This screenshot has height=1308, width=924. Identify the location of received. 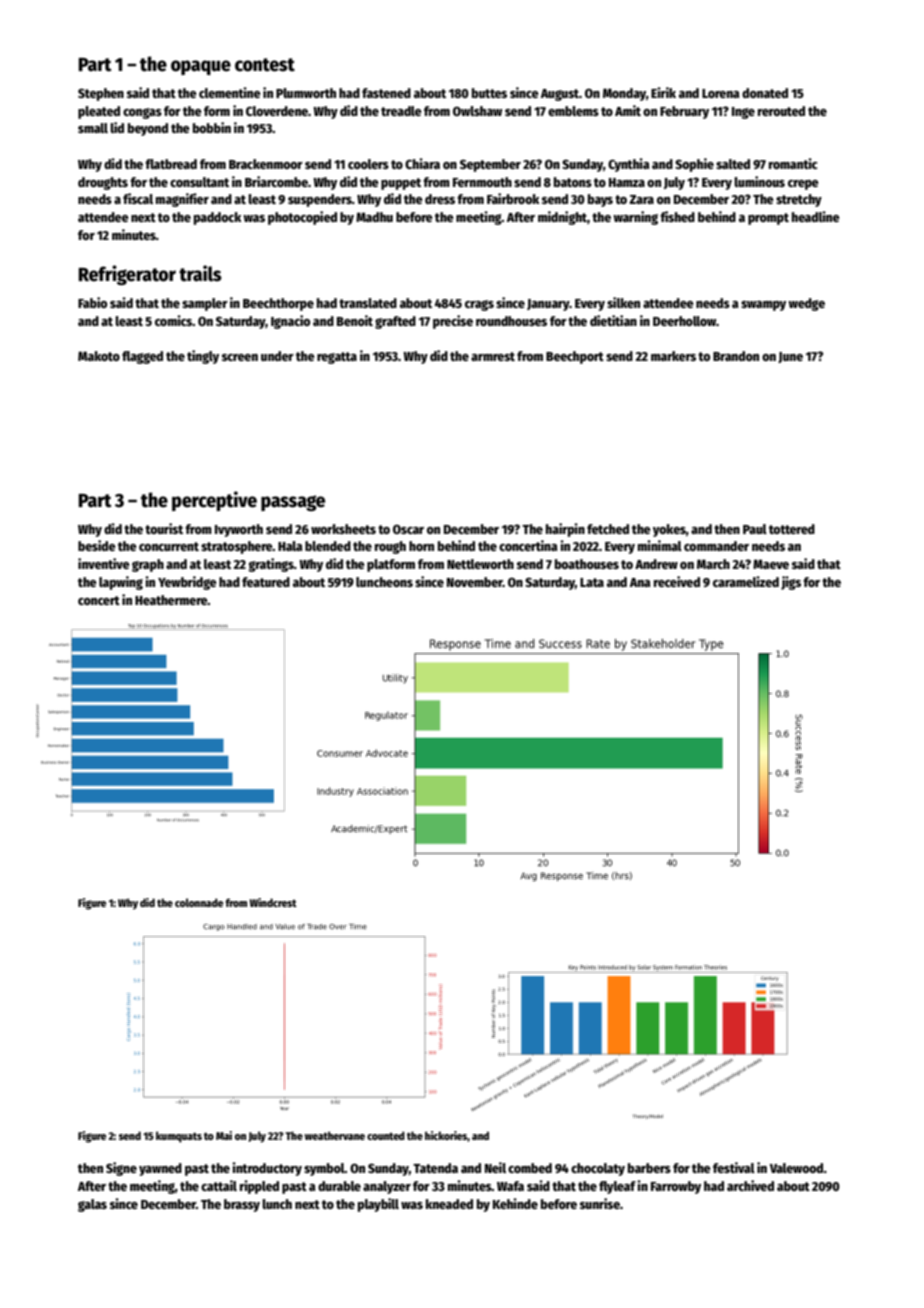
(677, 581).
